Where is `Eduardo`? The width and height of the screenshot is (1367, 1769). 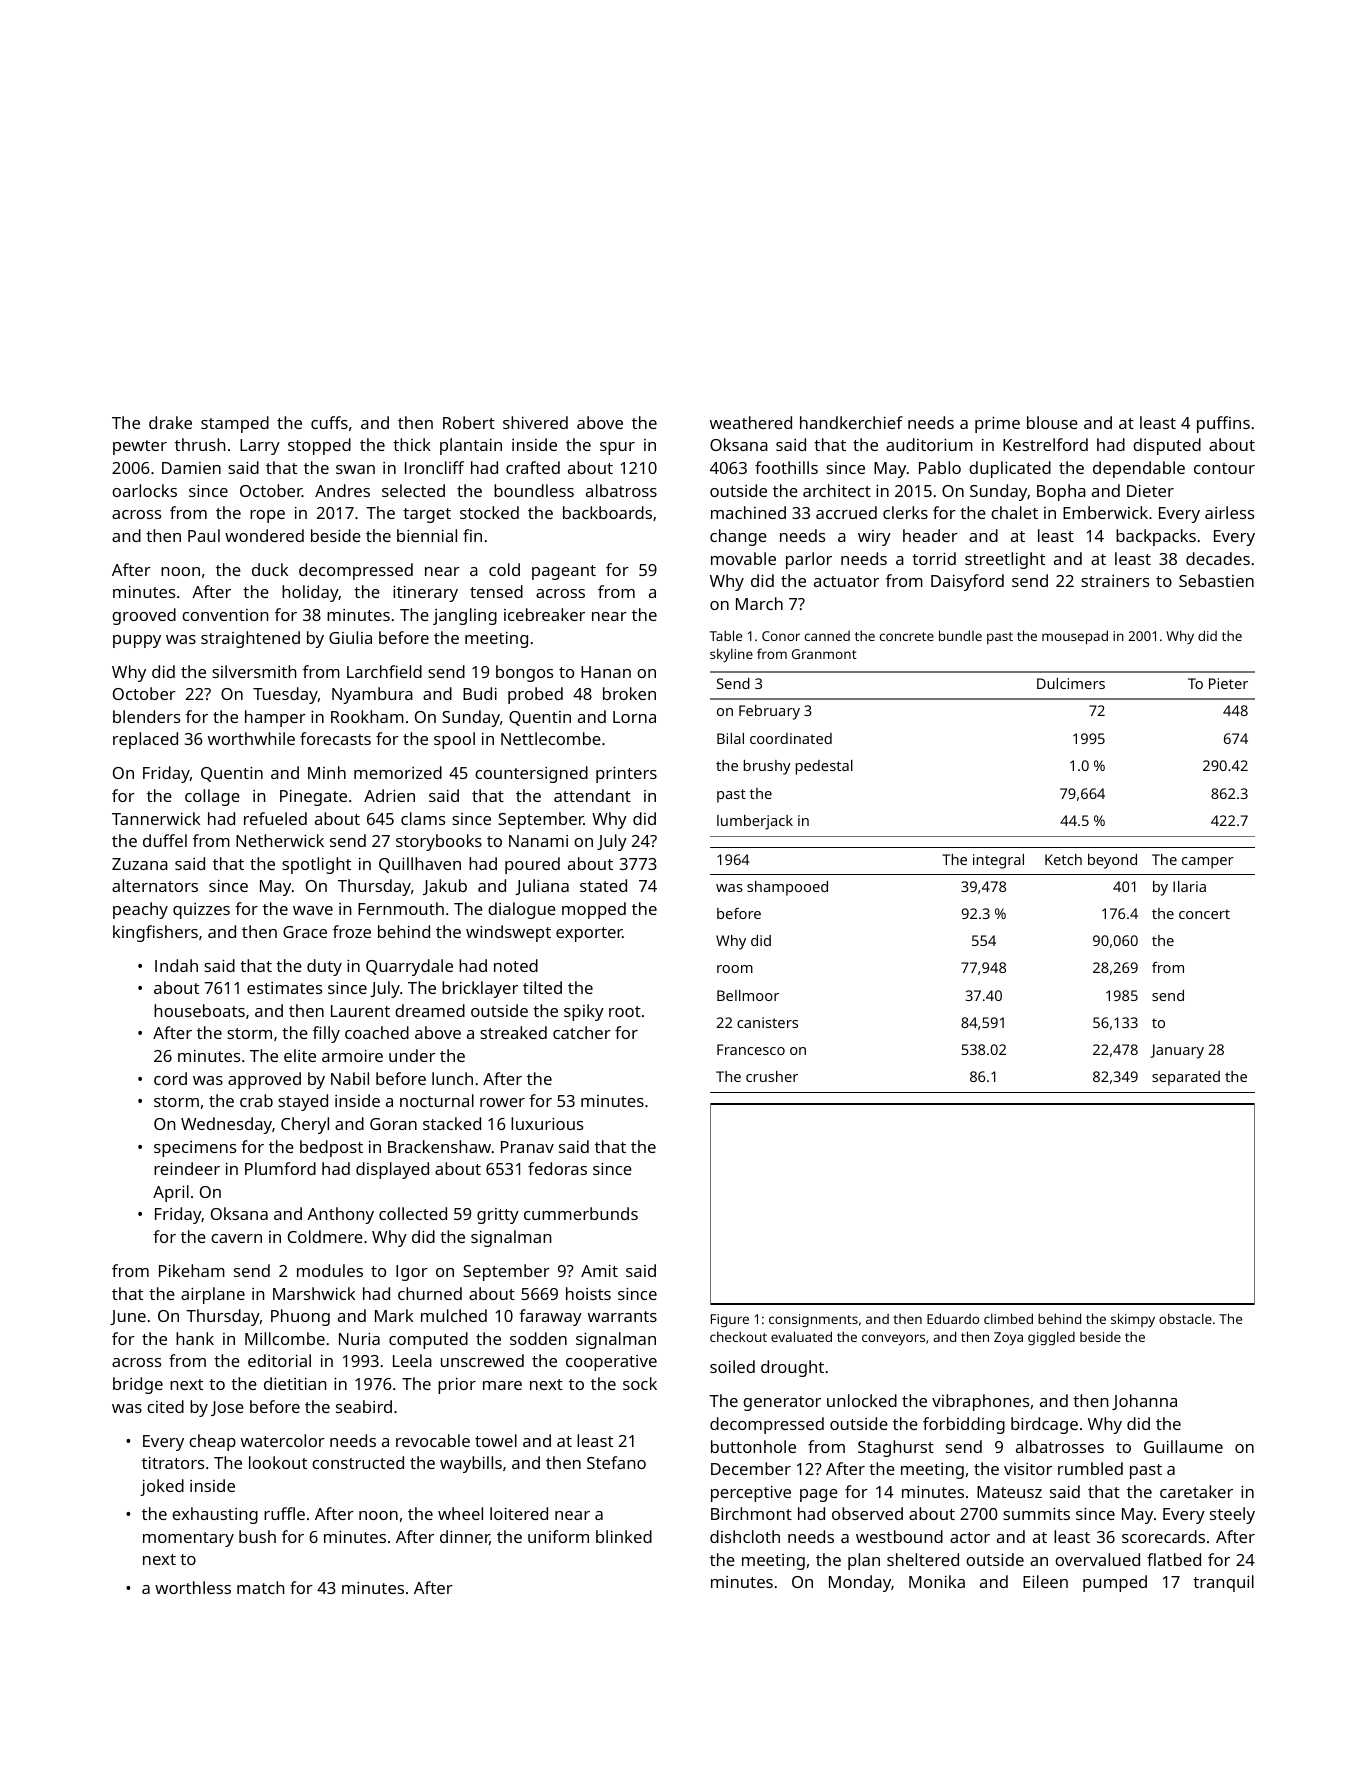
Eduardo is located at coordinates (953, 1318).
